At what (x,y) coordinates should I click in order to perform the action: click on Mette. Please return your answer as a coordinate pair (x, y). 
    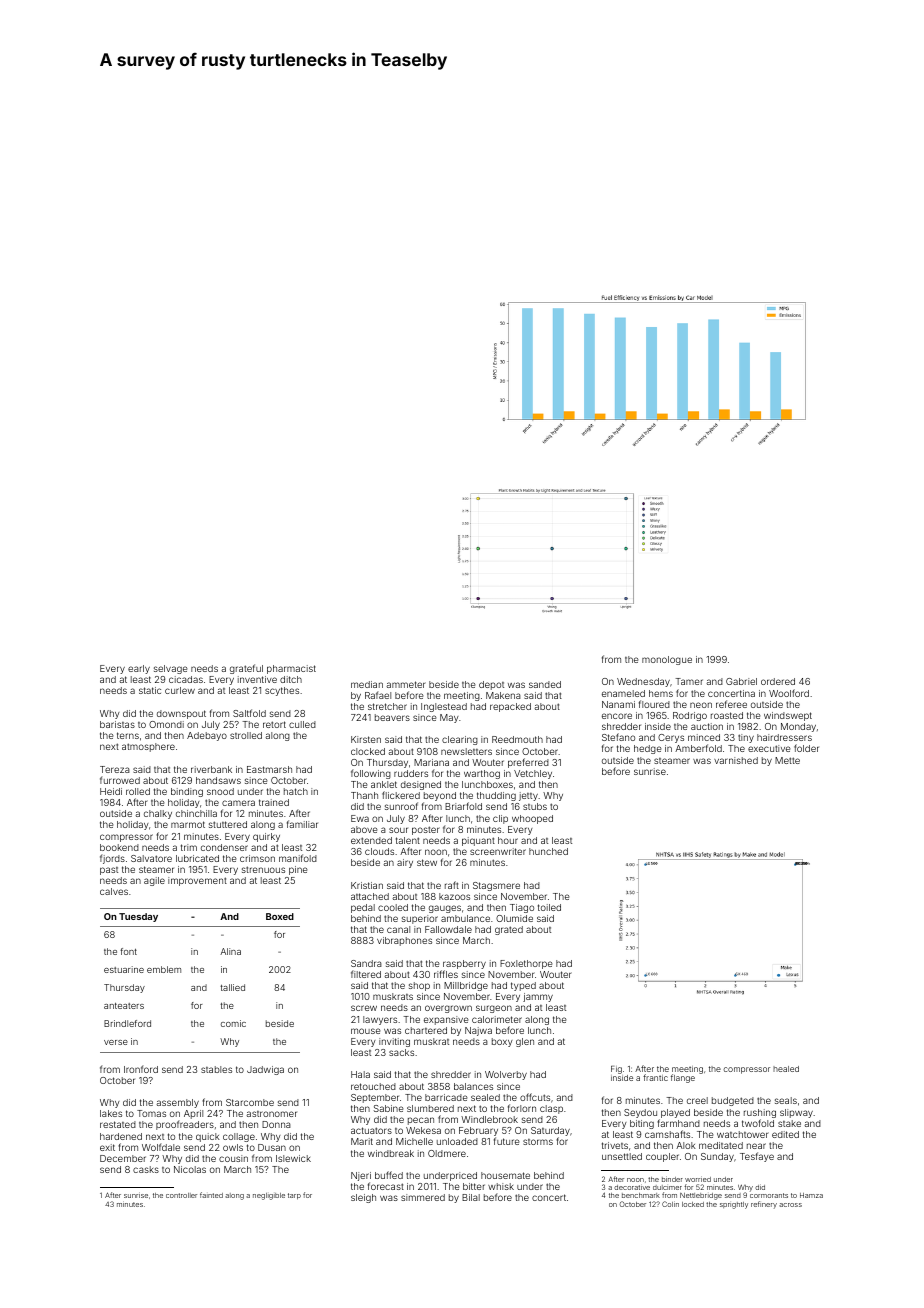
    Looking at the image, I should click on (787, 760).
